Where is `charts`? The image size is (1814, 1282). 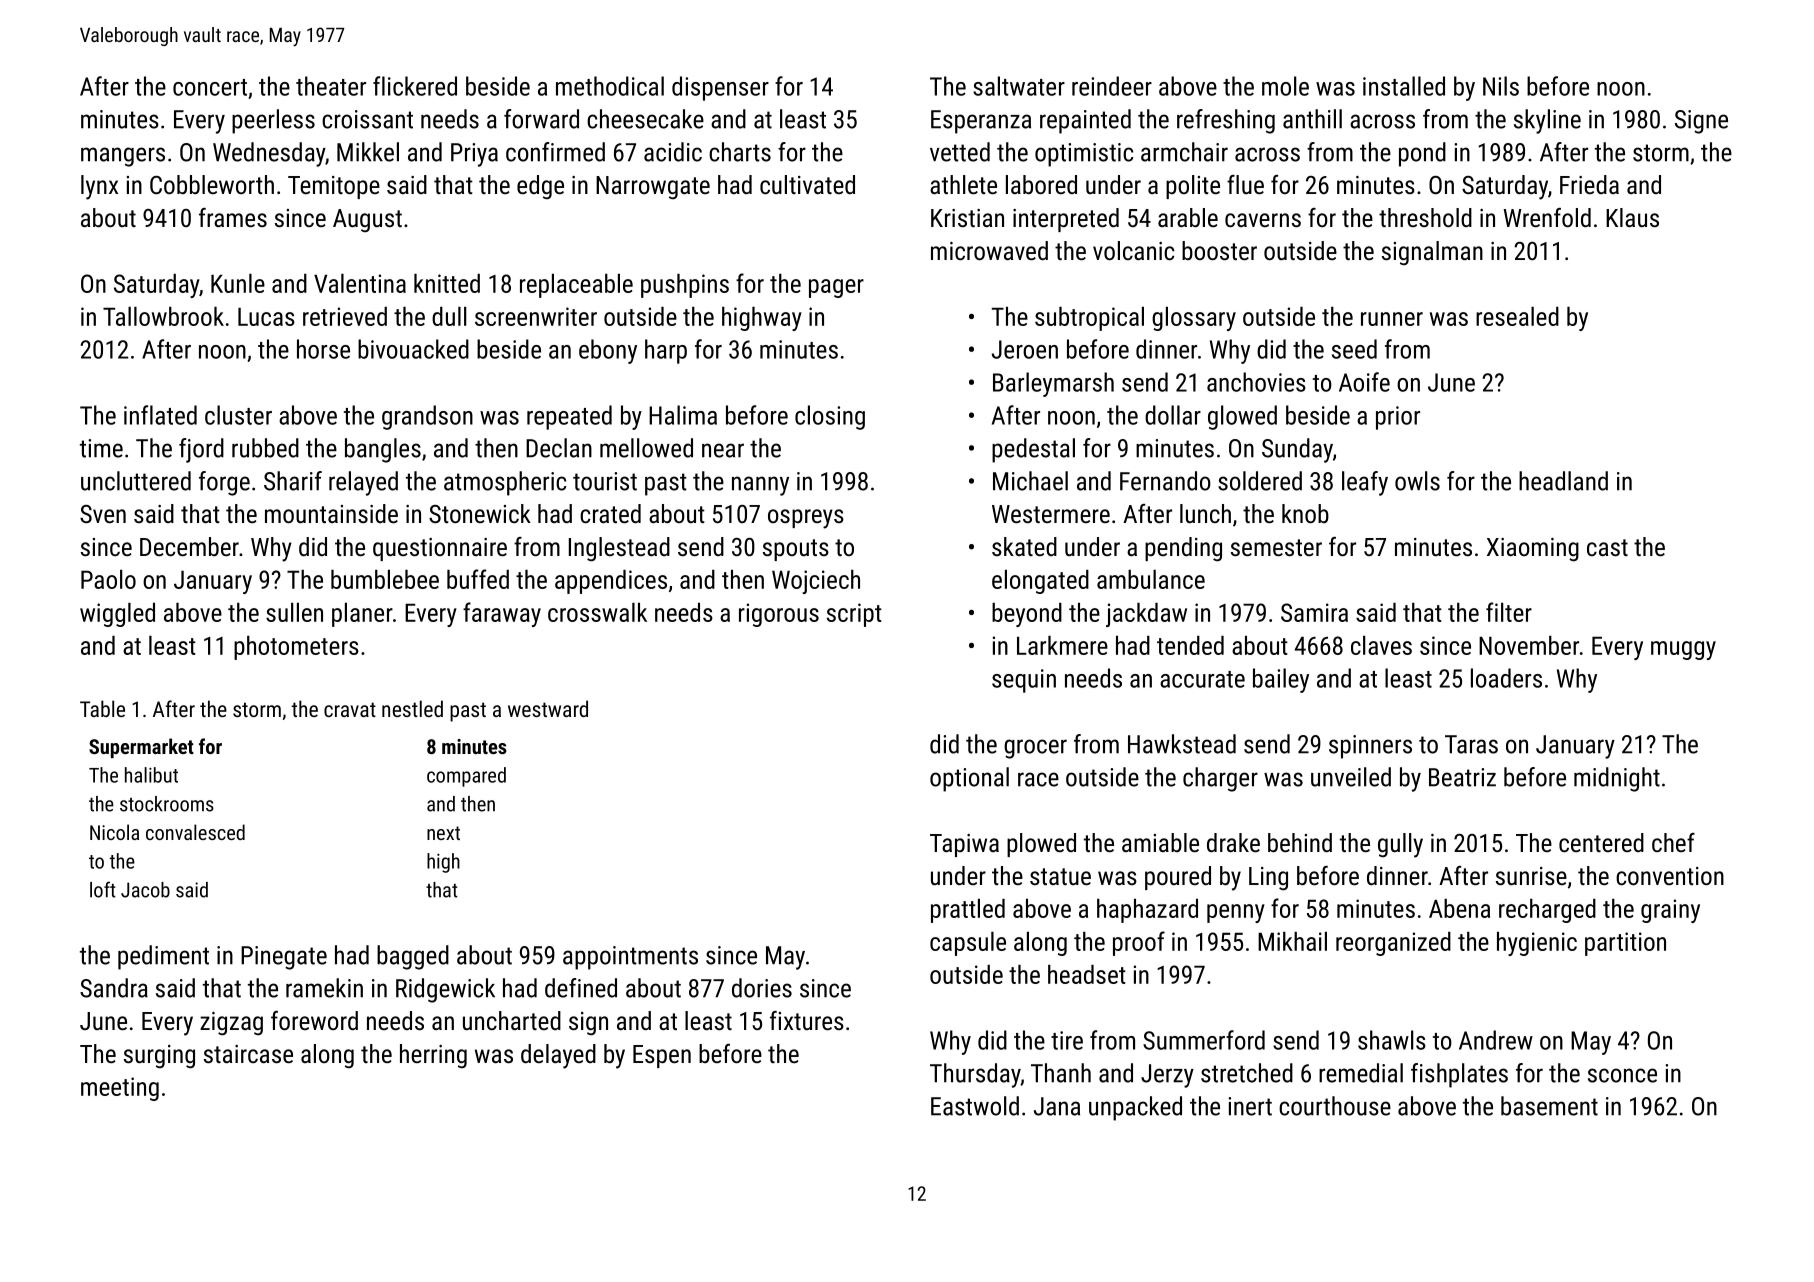
charts is located at coordinates (740, 152).
